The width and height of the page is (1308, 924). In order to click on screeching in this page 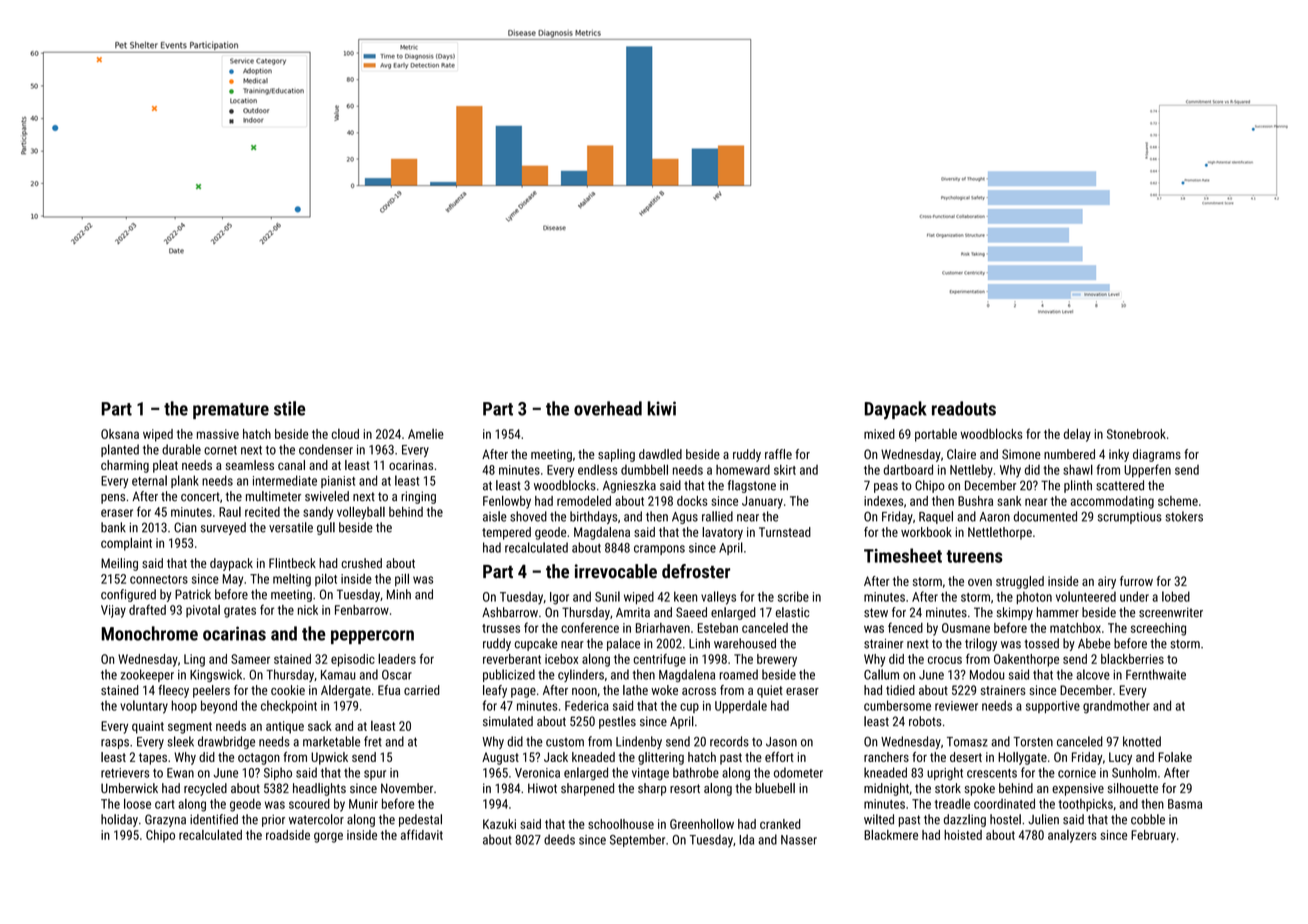, I will do `click(1158, 629)`.
